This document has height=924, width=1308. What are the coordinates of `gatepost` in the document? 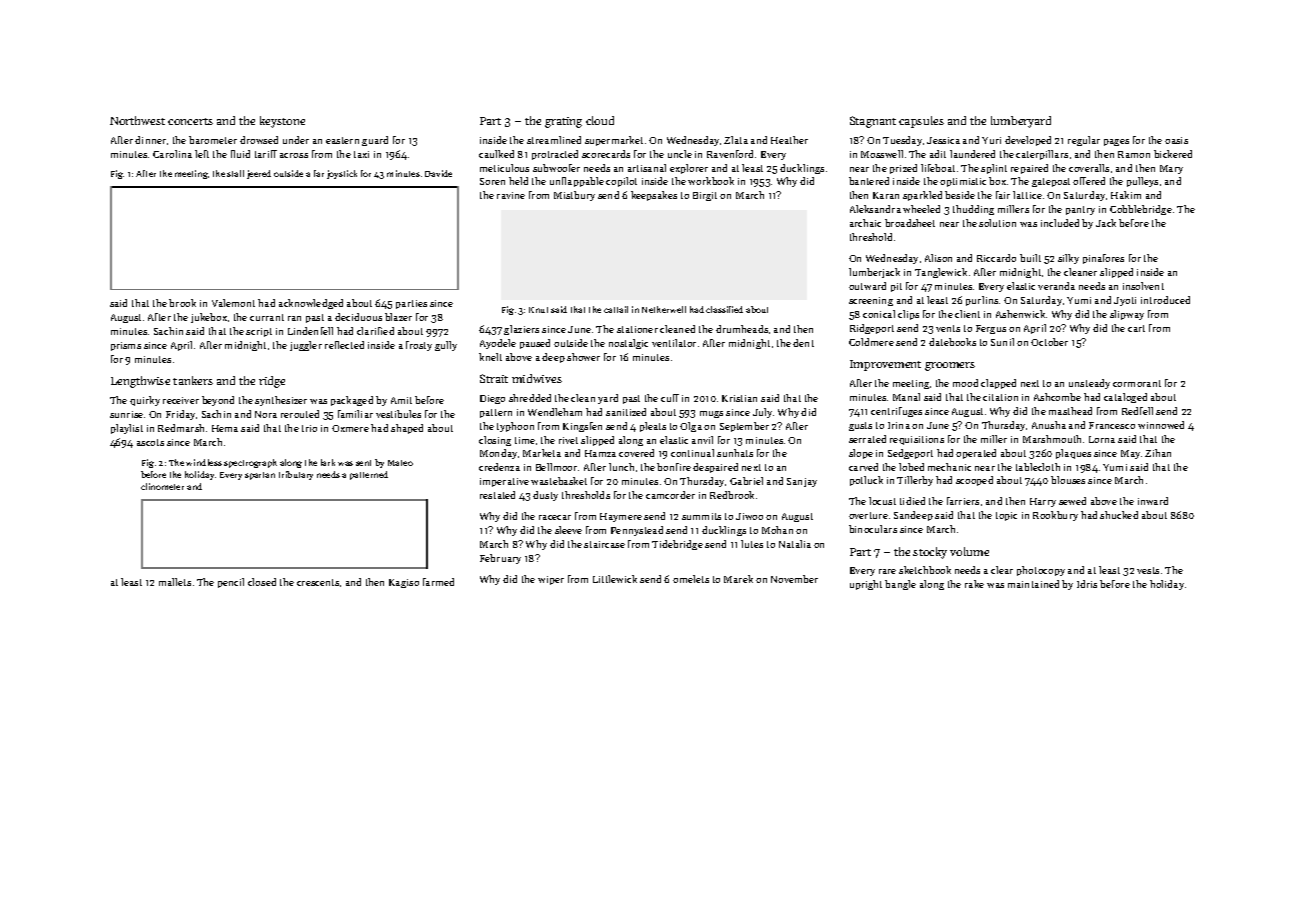 It's located at (1051, 182).
